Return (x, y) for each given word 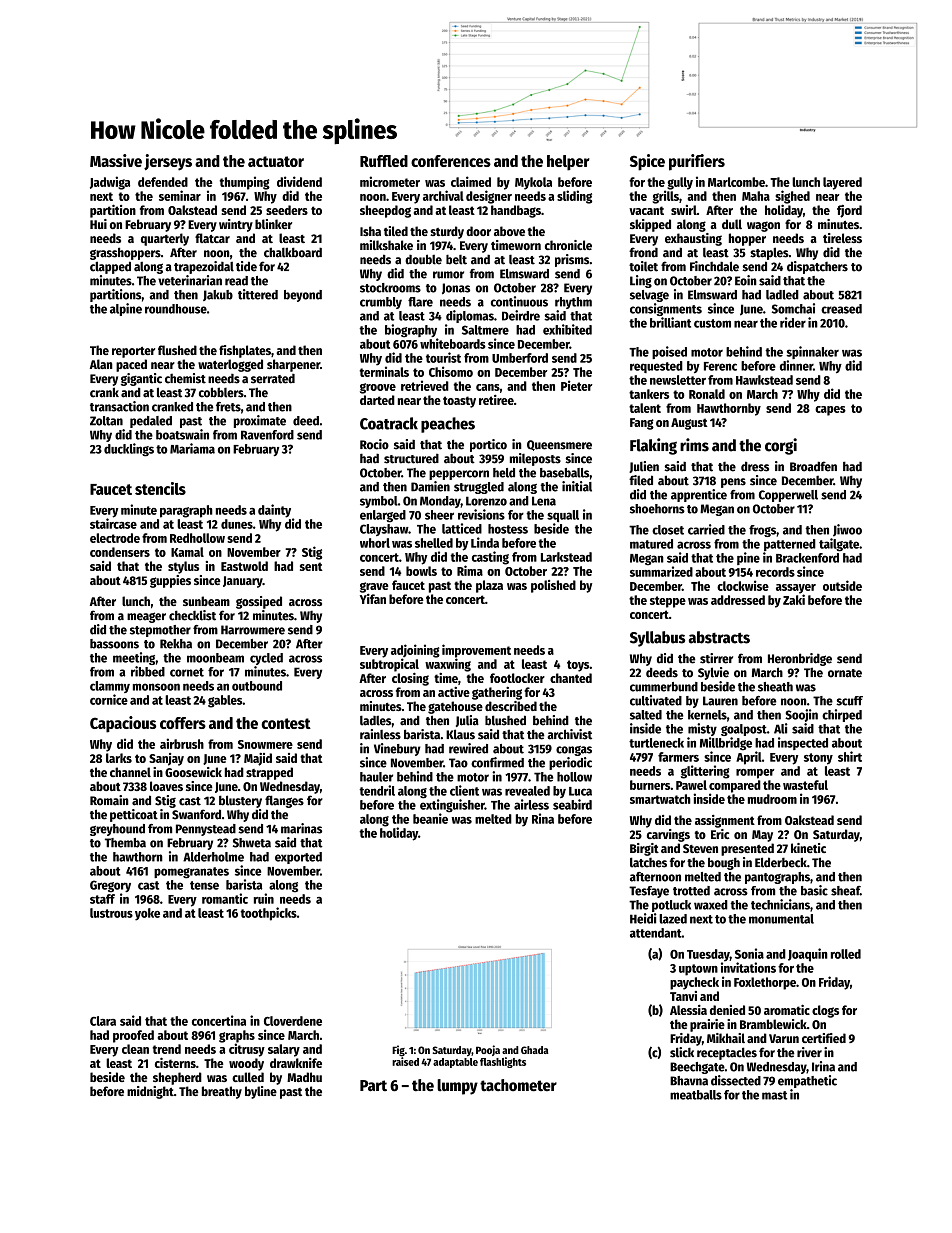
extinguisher (452, 806)
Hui (98, 224)
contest (286, 723)
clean (135, 1049)
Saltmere (485, 330)
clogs (825, 1011)
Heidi (643, 918)
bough (724, 863)
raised (405, 1061)
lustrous (111, 913)
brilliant (670, 322)
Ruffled (384, 161)
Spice (647, 162)
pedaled (151, 422)
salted (646, 715)
